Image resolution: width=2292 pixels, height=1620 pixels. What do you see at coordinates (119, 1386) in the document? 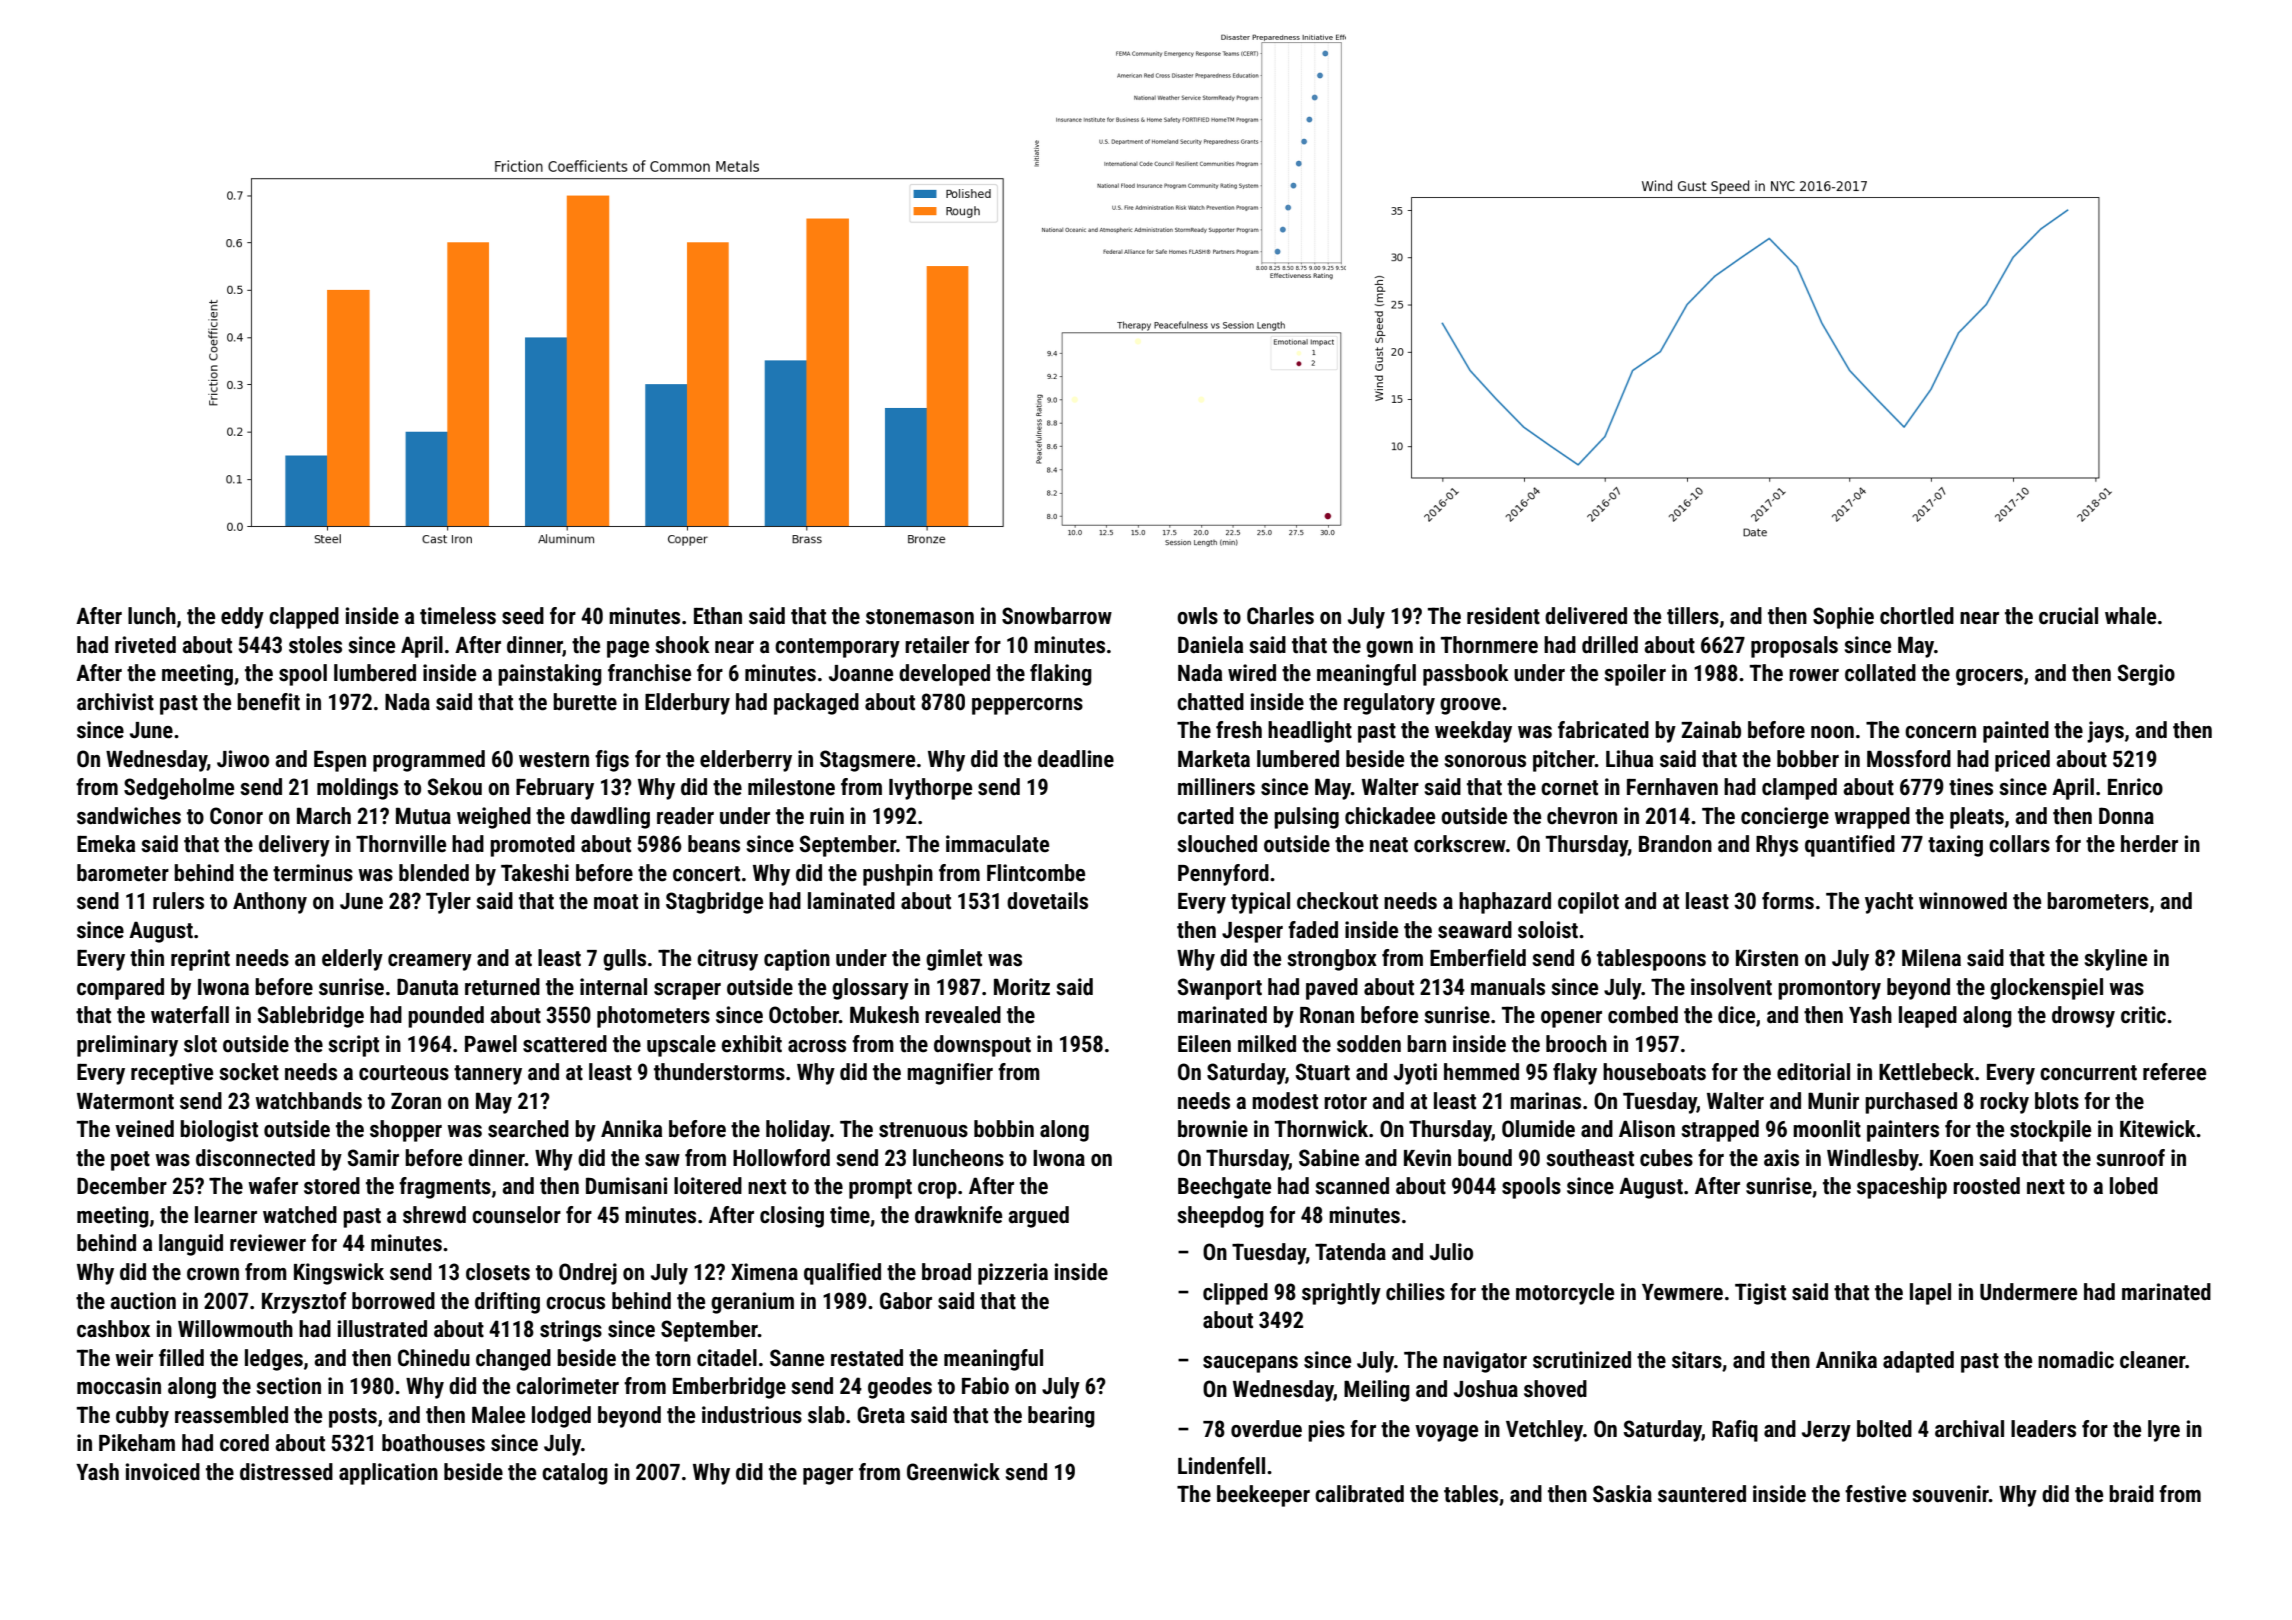
I see `moccasin` at bounding box center [119, 1386].
